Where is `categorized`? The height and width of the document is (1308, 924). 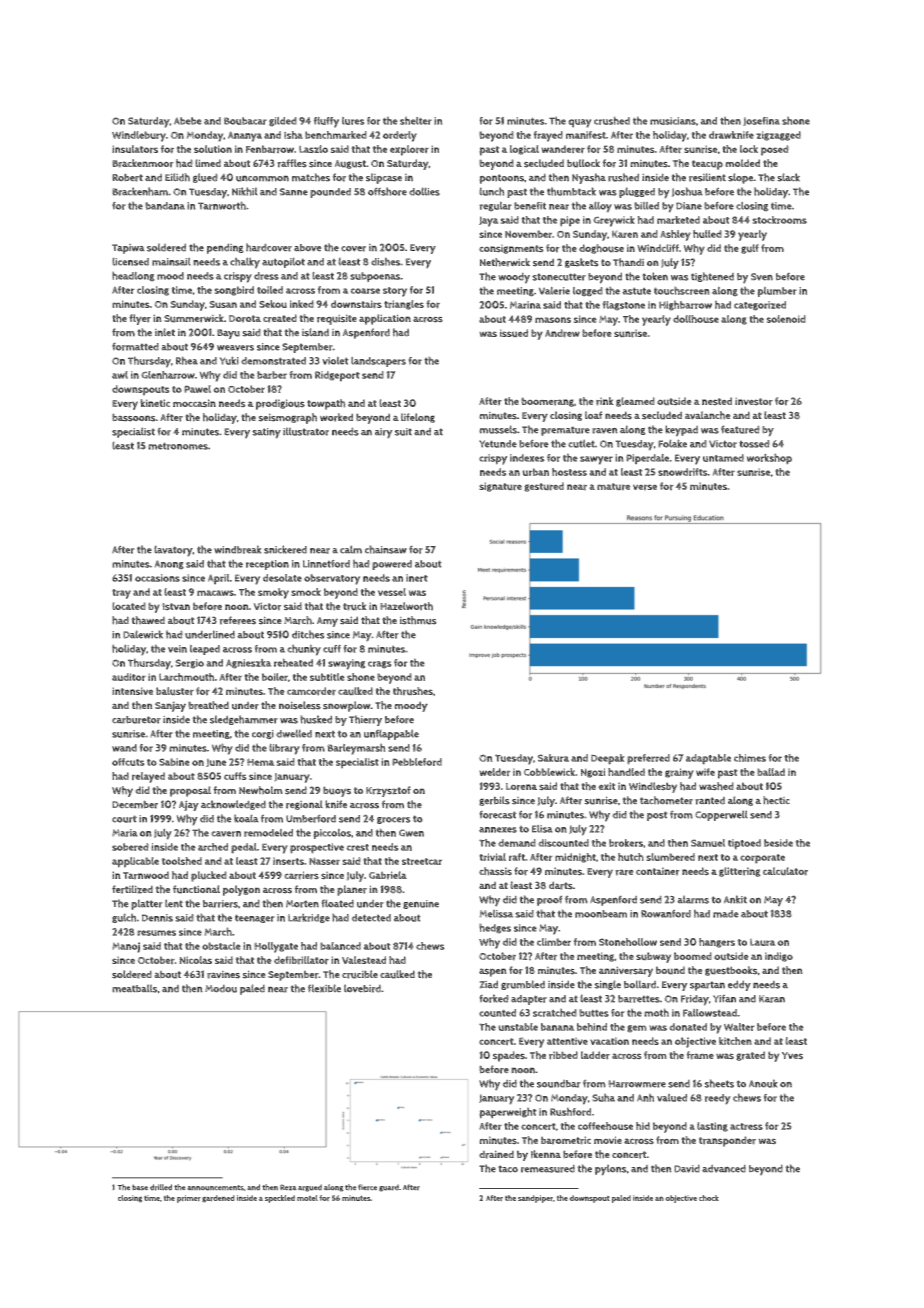 categorized is located at coordinates (760, 306).
